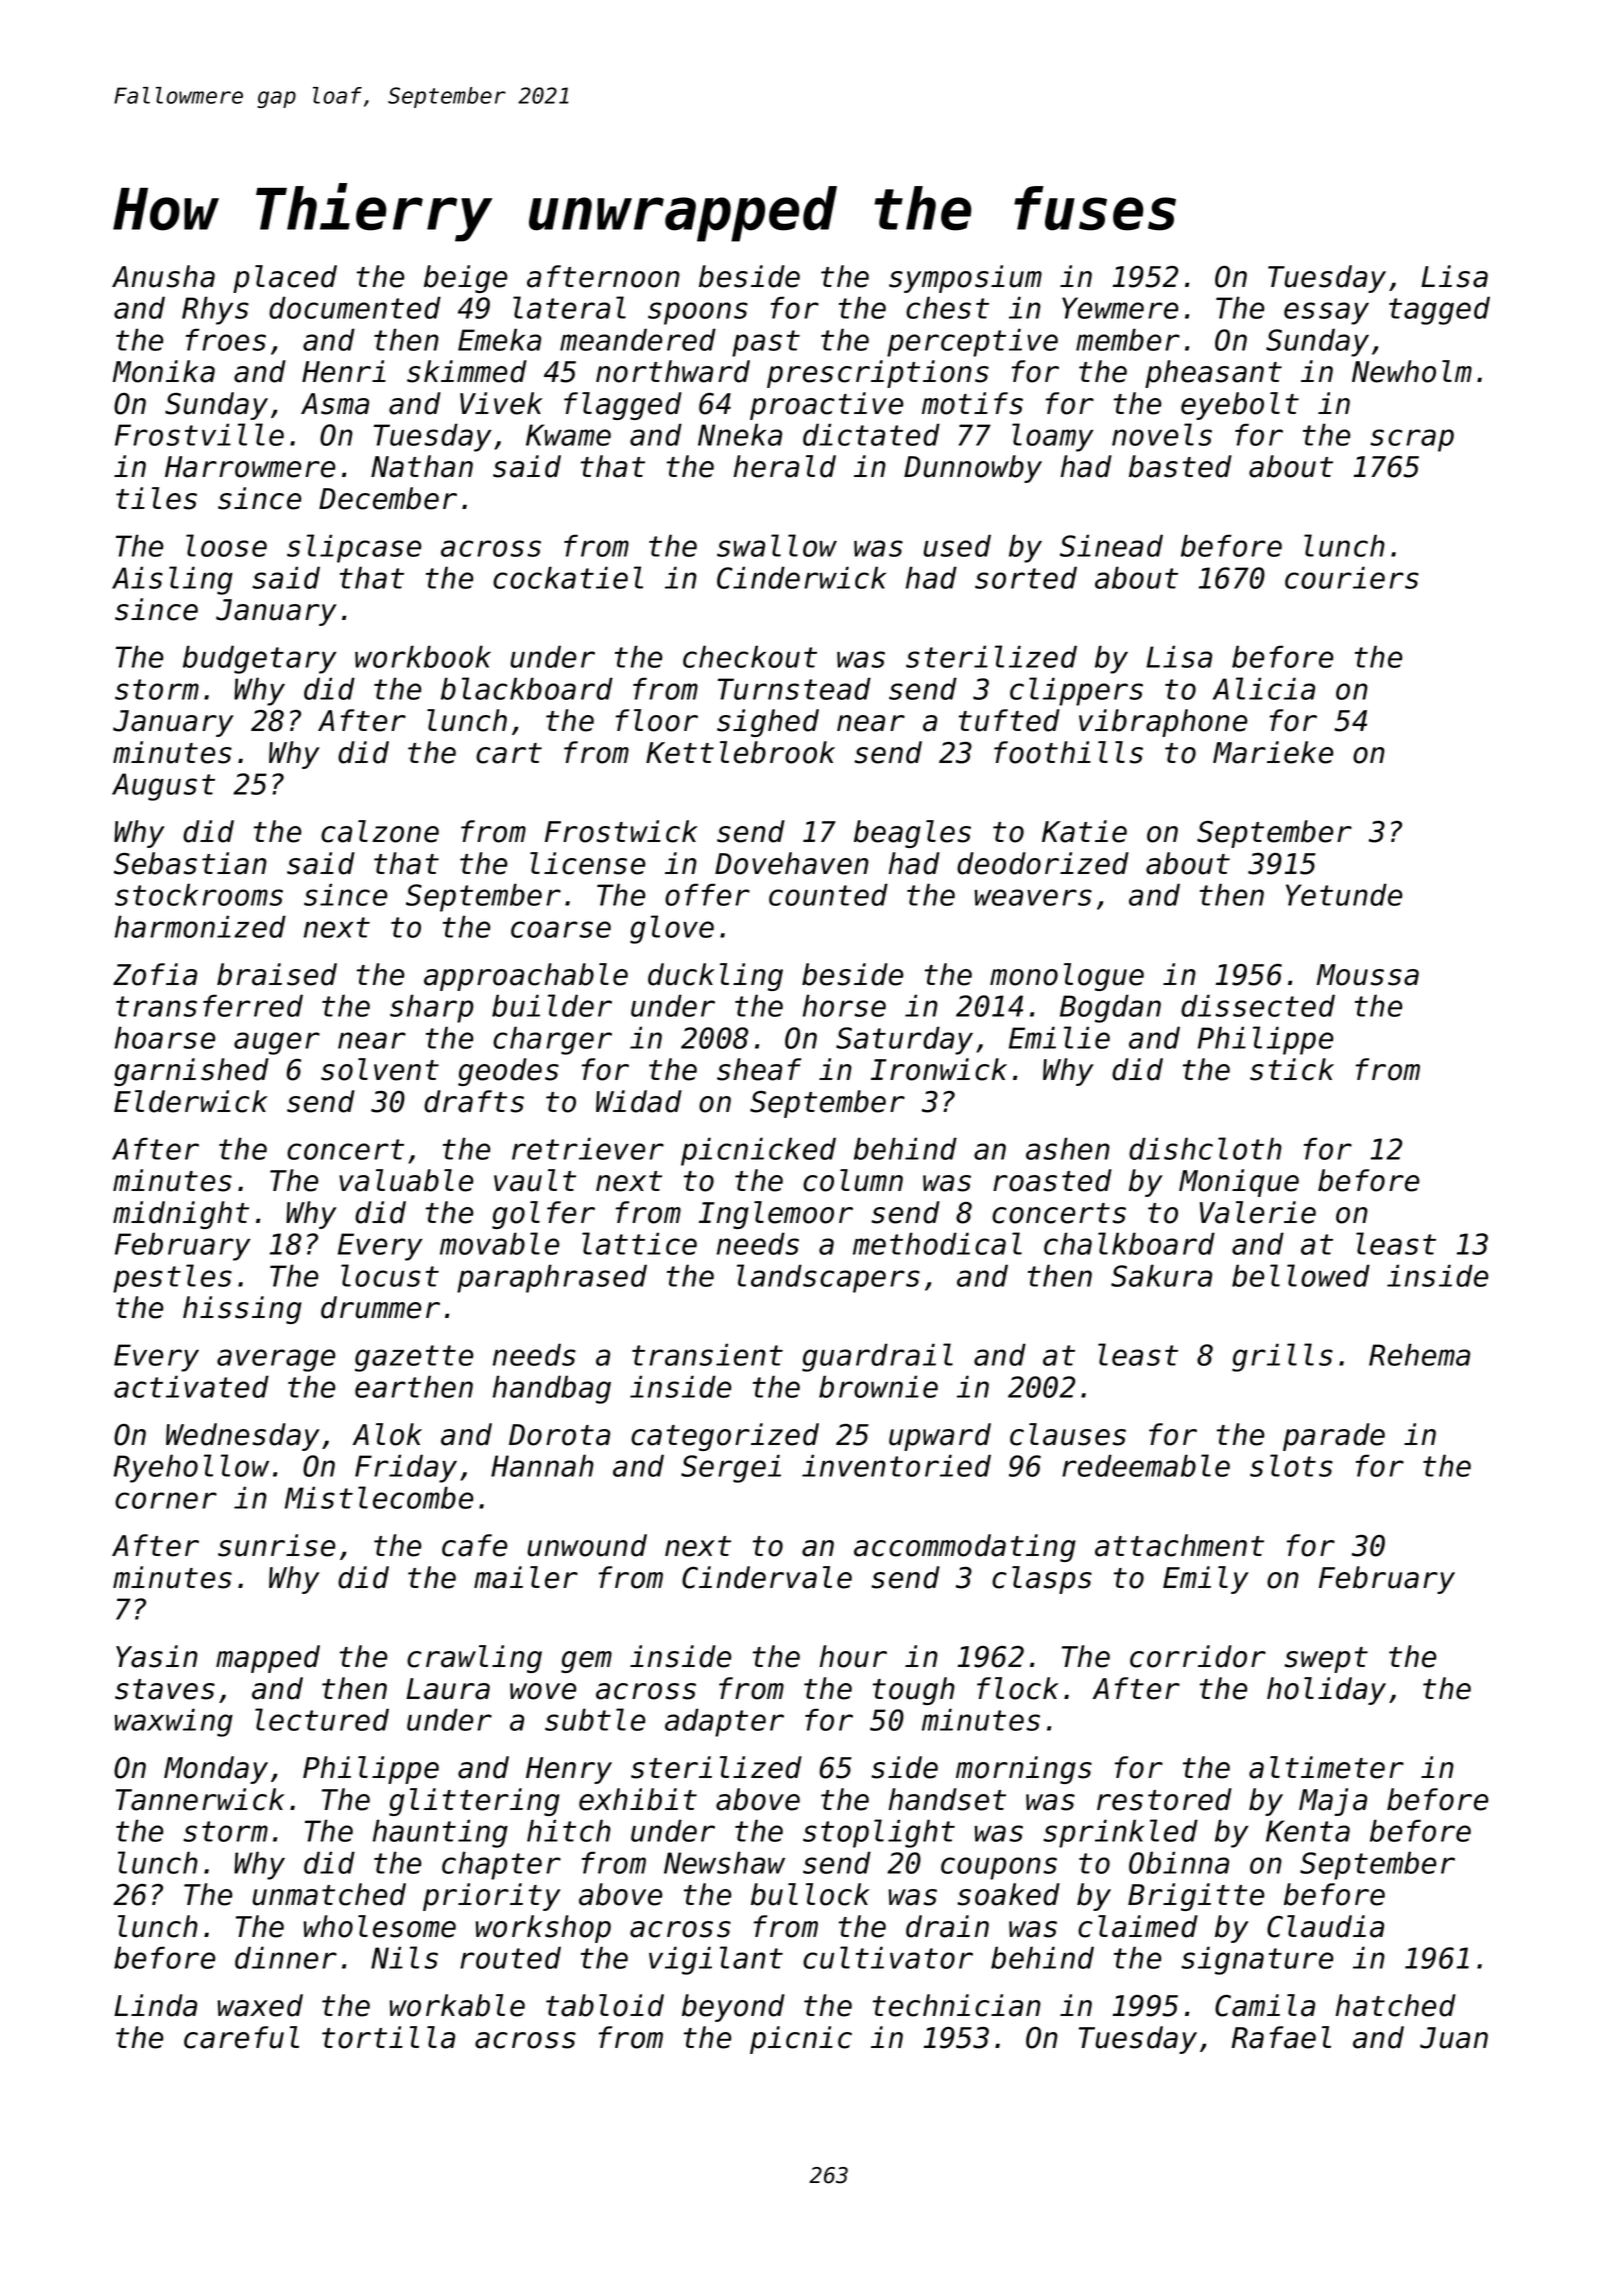 This screenshot has width=1620, height=2292. Describe the element at coordinates (587, 863) in the screenshot. I see `license` at that location.
